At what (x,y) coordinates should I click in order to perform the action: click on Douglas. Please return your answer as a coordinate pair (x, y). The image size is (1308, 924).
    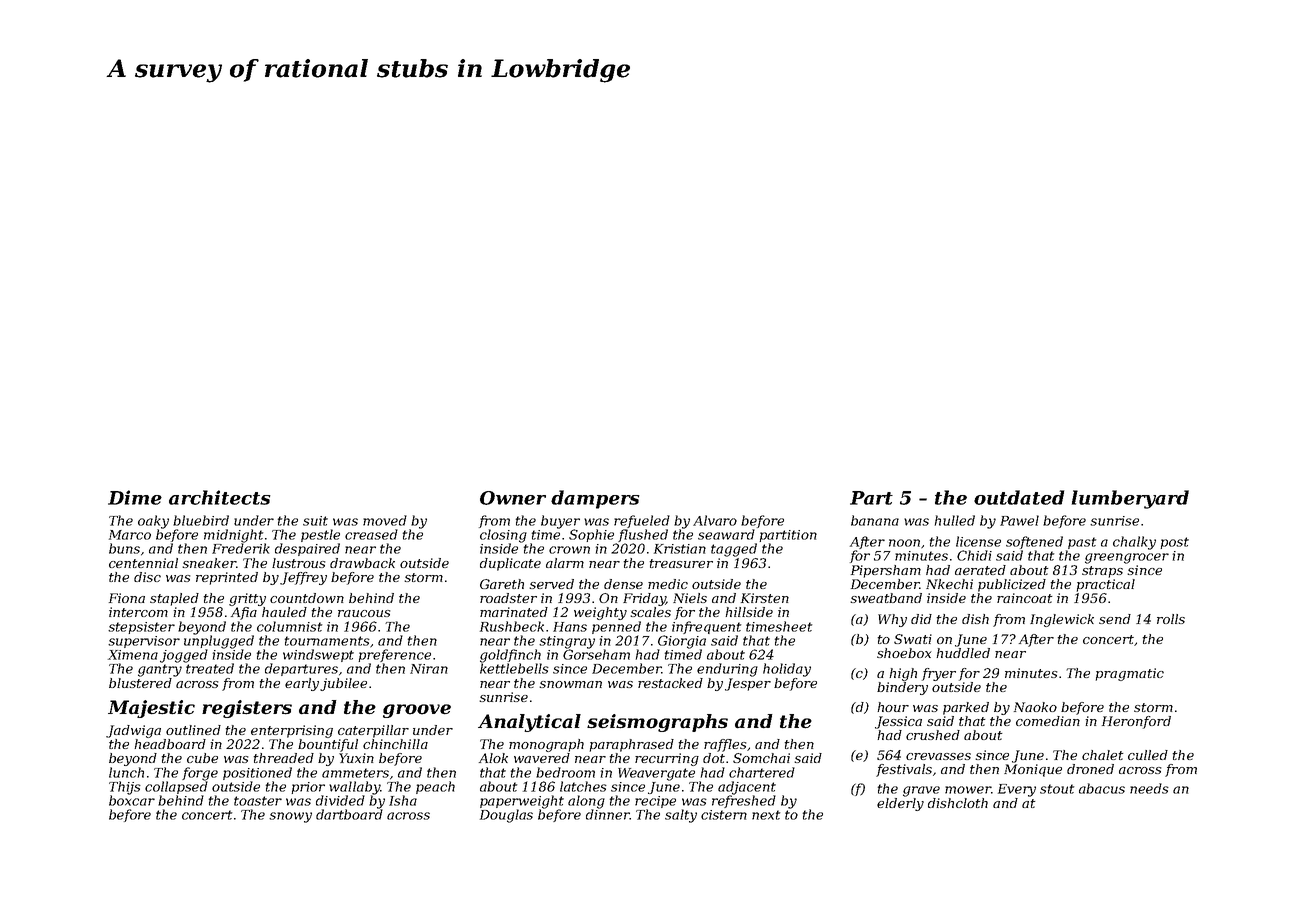
    Looking at the image, I should click on (506, 816).
